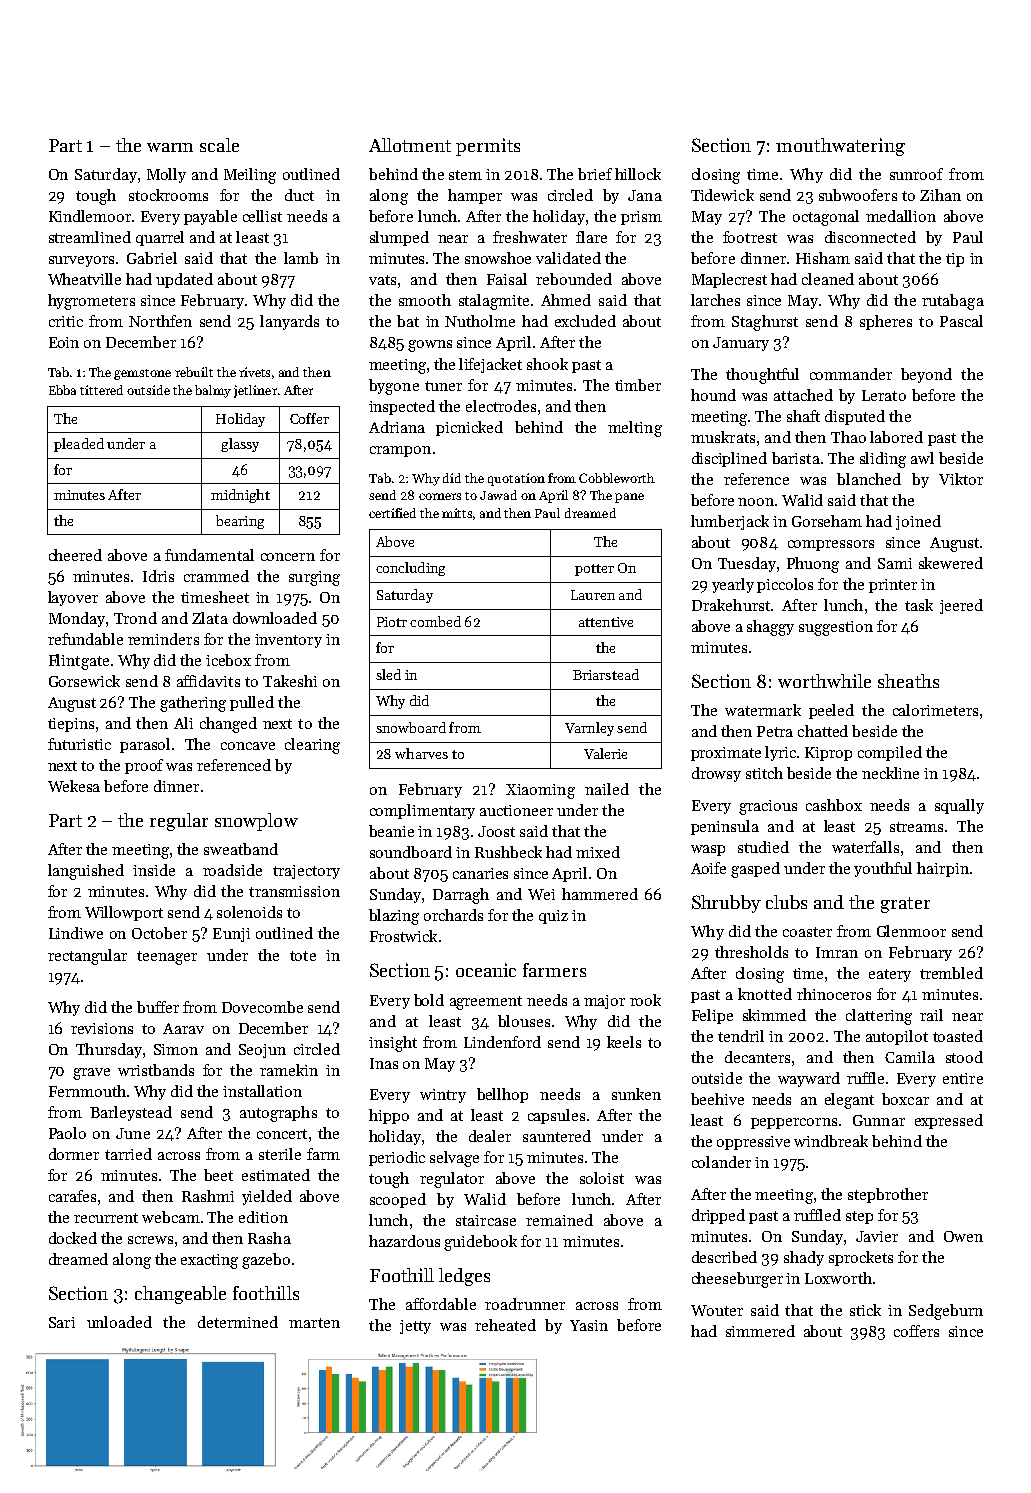  What do you see at coordinates (142, 374) in the document?
I see `gemstone` at bounding box center [142, 374].
